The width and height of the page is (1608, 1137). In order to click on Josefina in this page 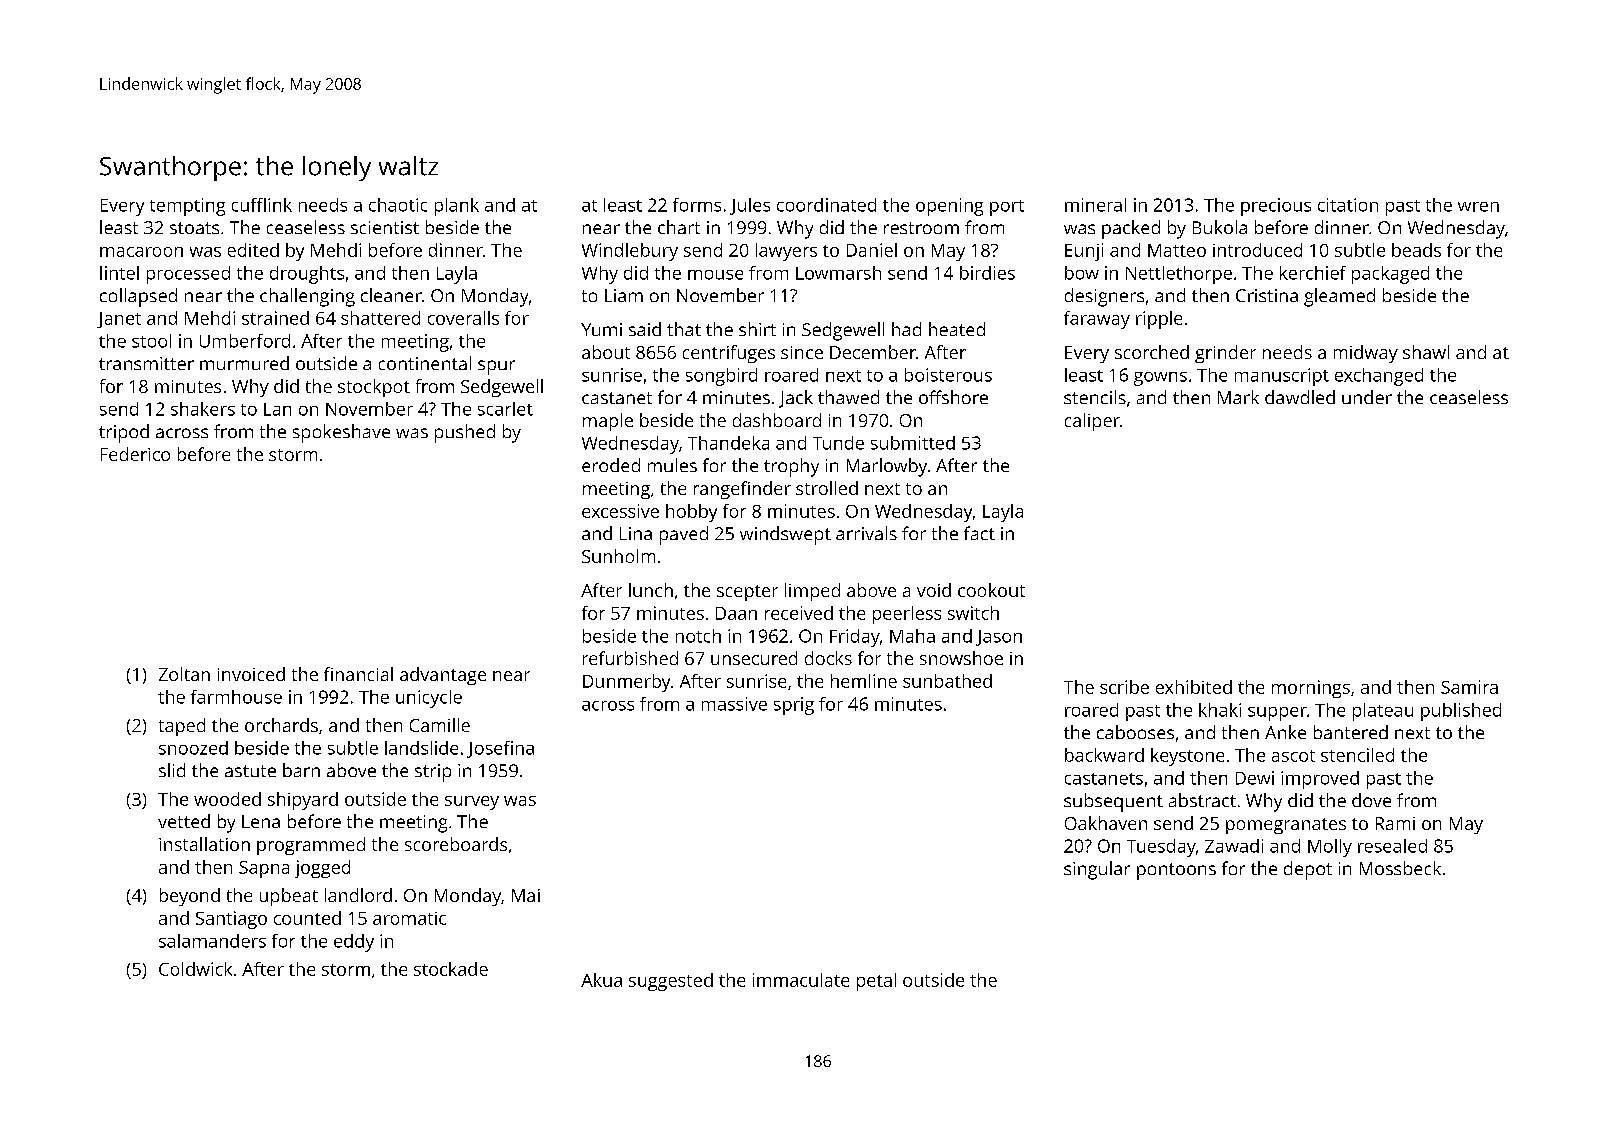, I will do `click(500, 749)`.
